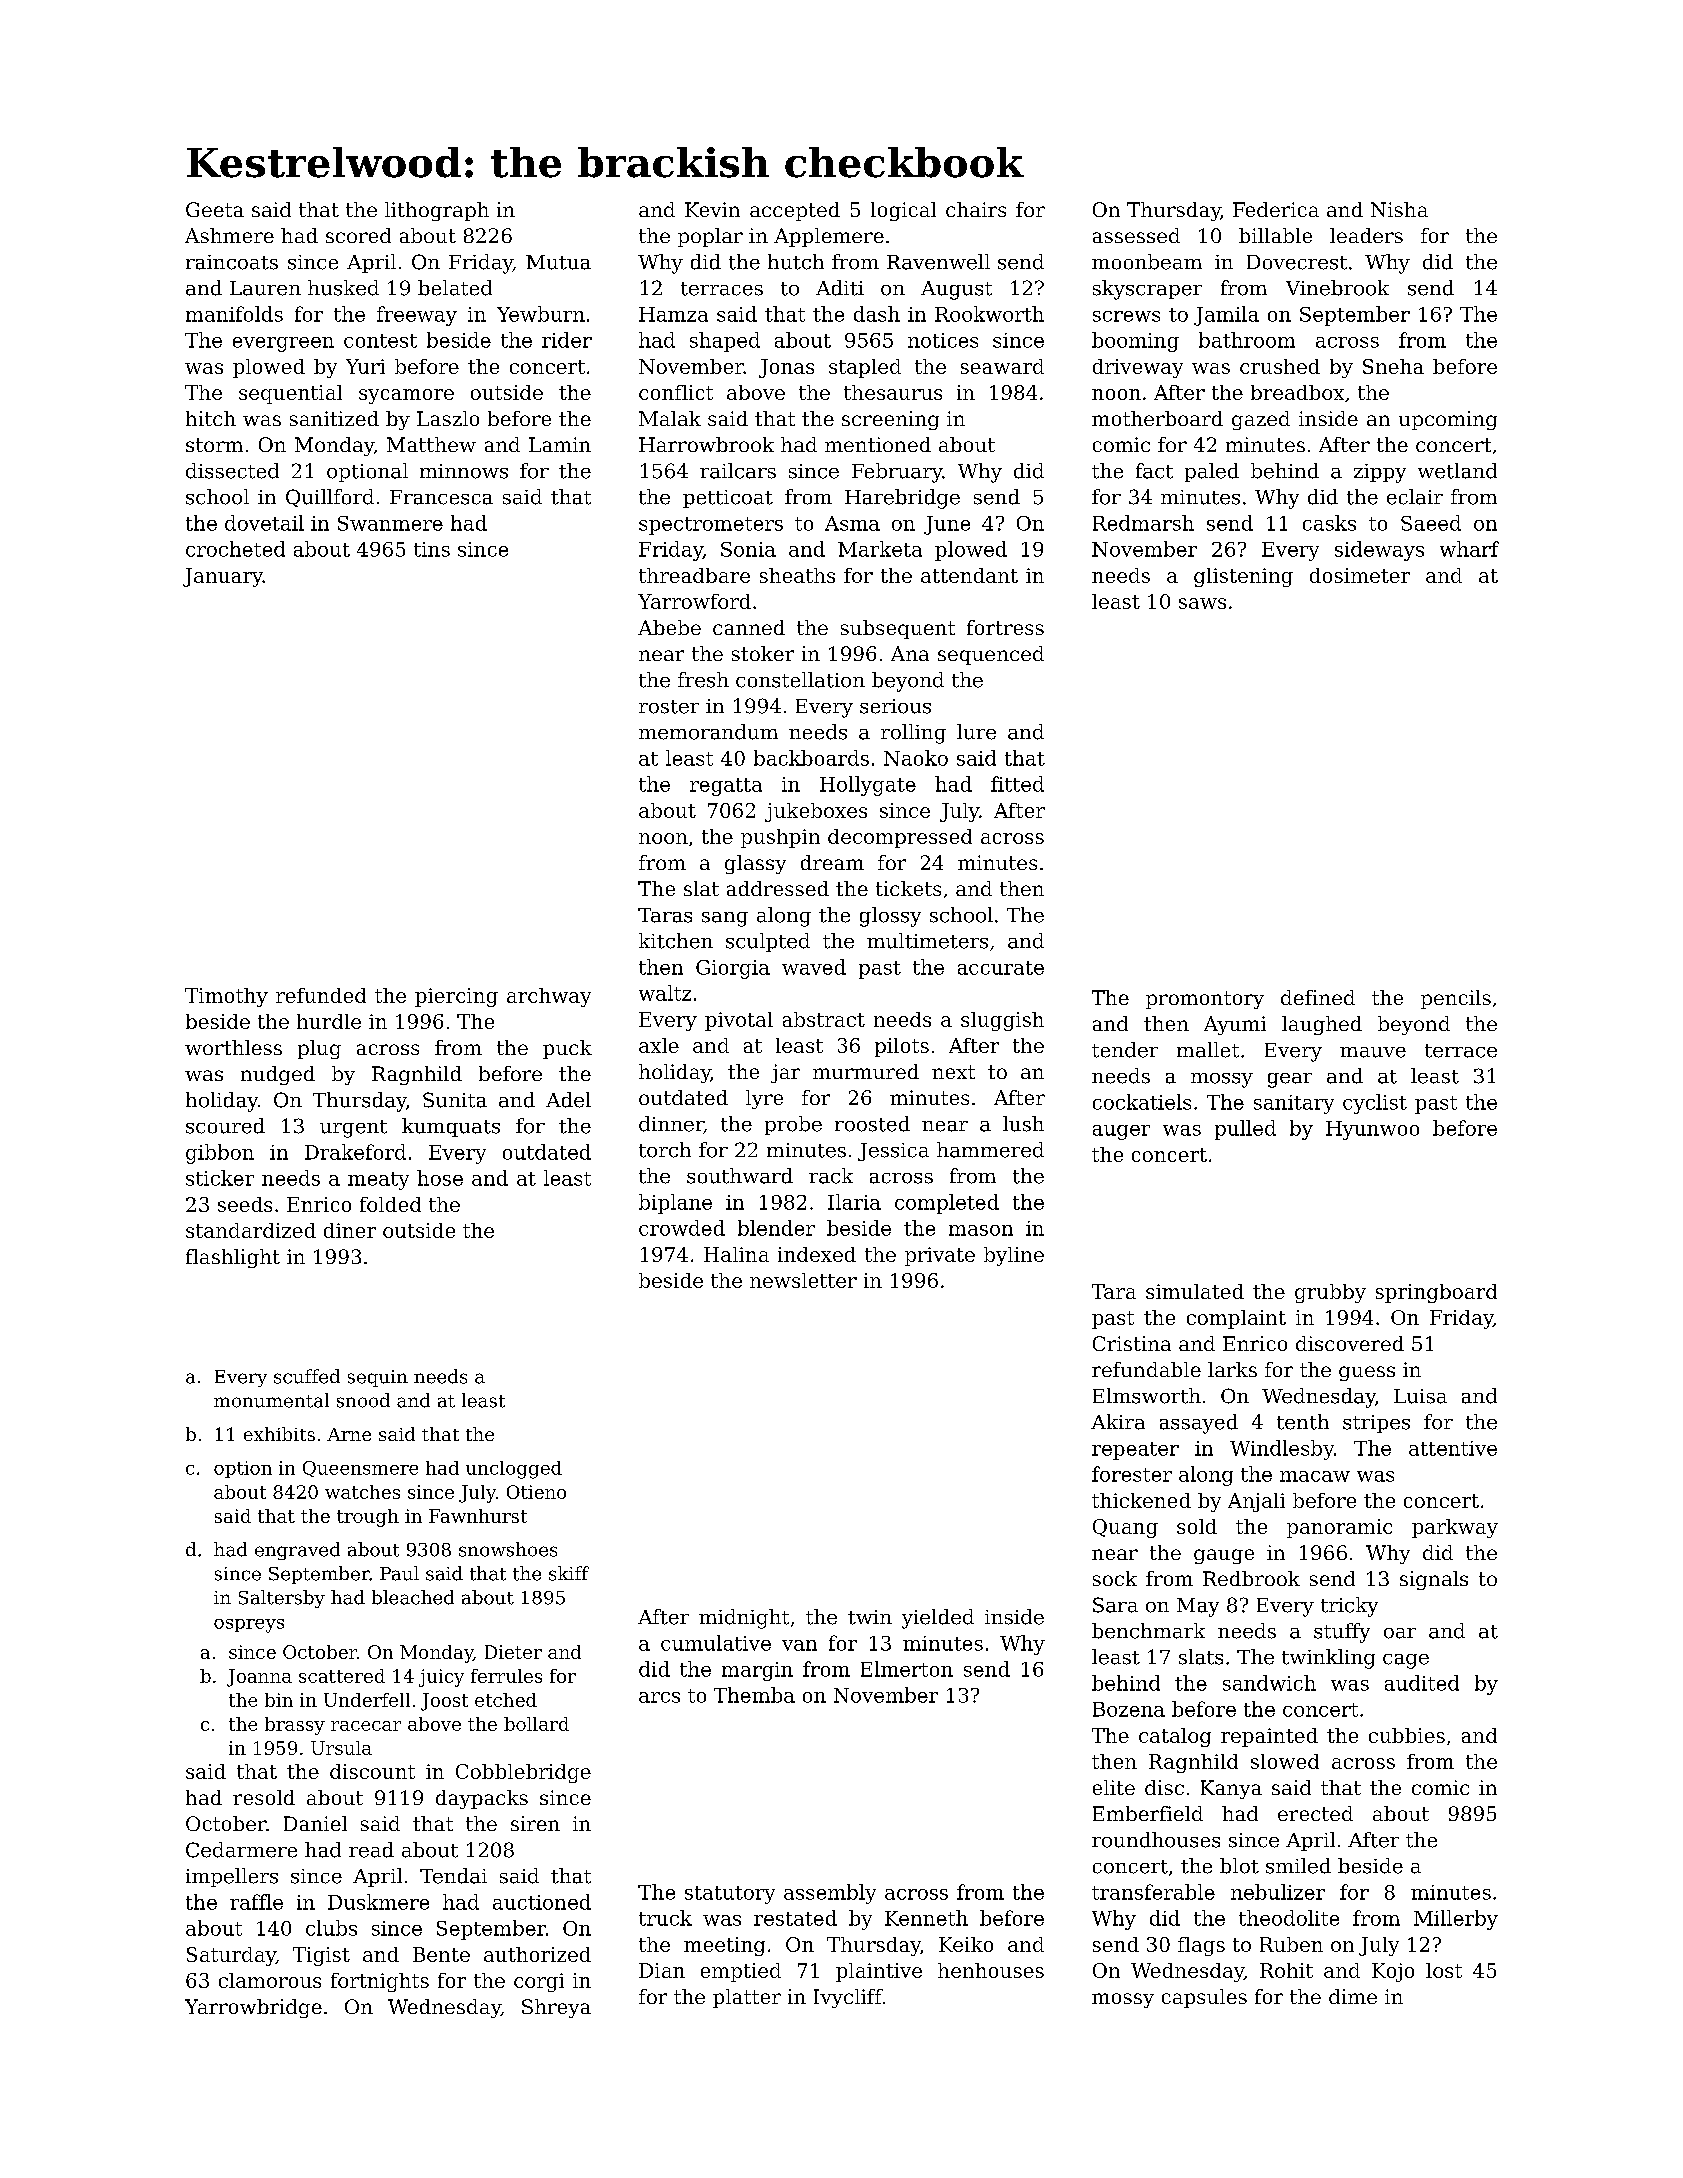 The width and height of the document is (1683, 2178). What do you see at coordinates (676, 941) in the document?
I see `kitchen` at bounding box center [676, 941].
